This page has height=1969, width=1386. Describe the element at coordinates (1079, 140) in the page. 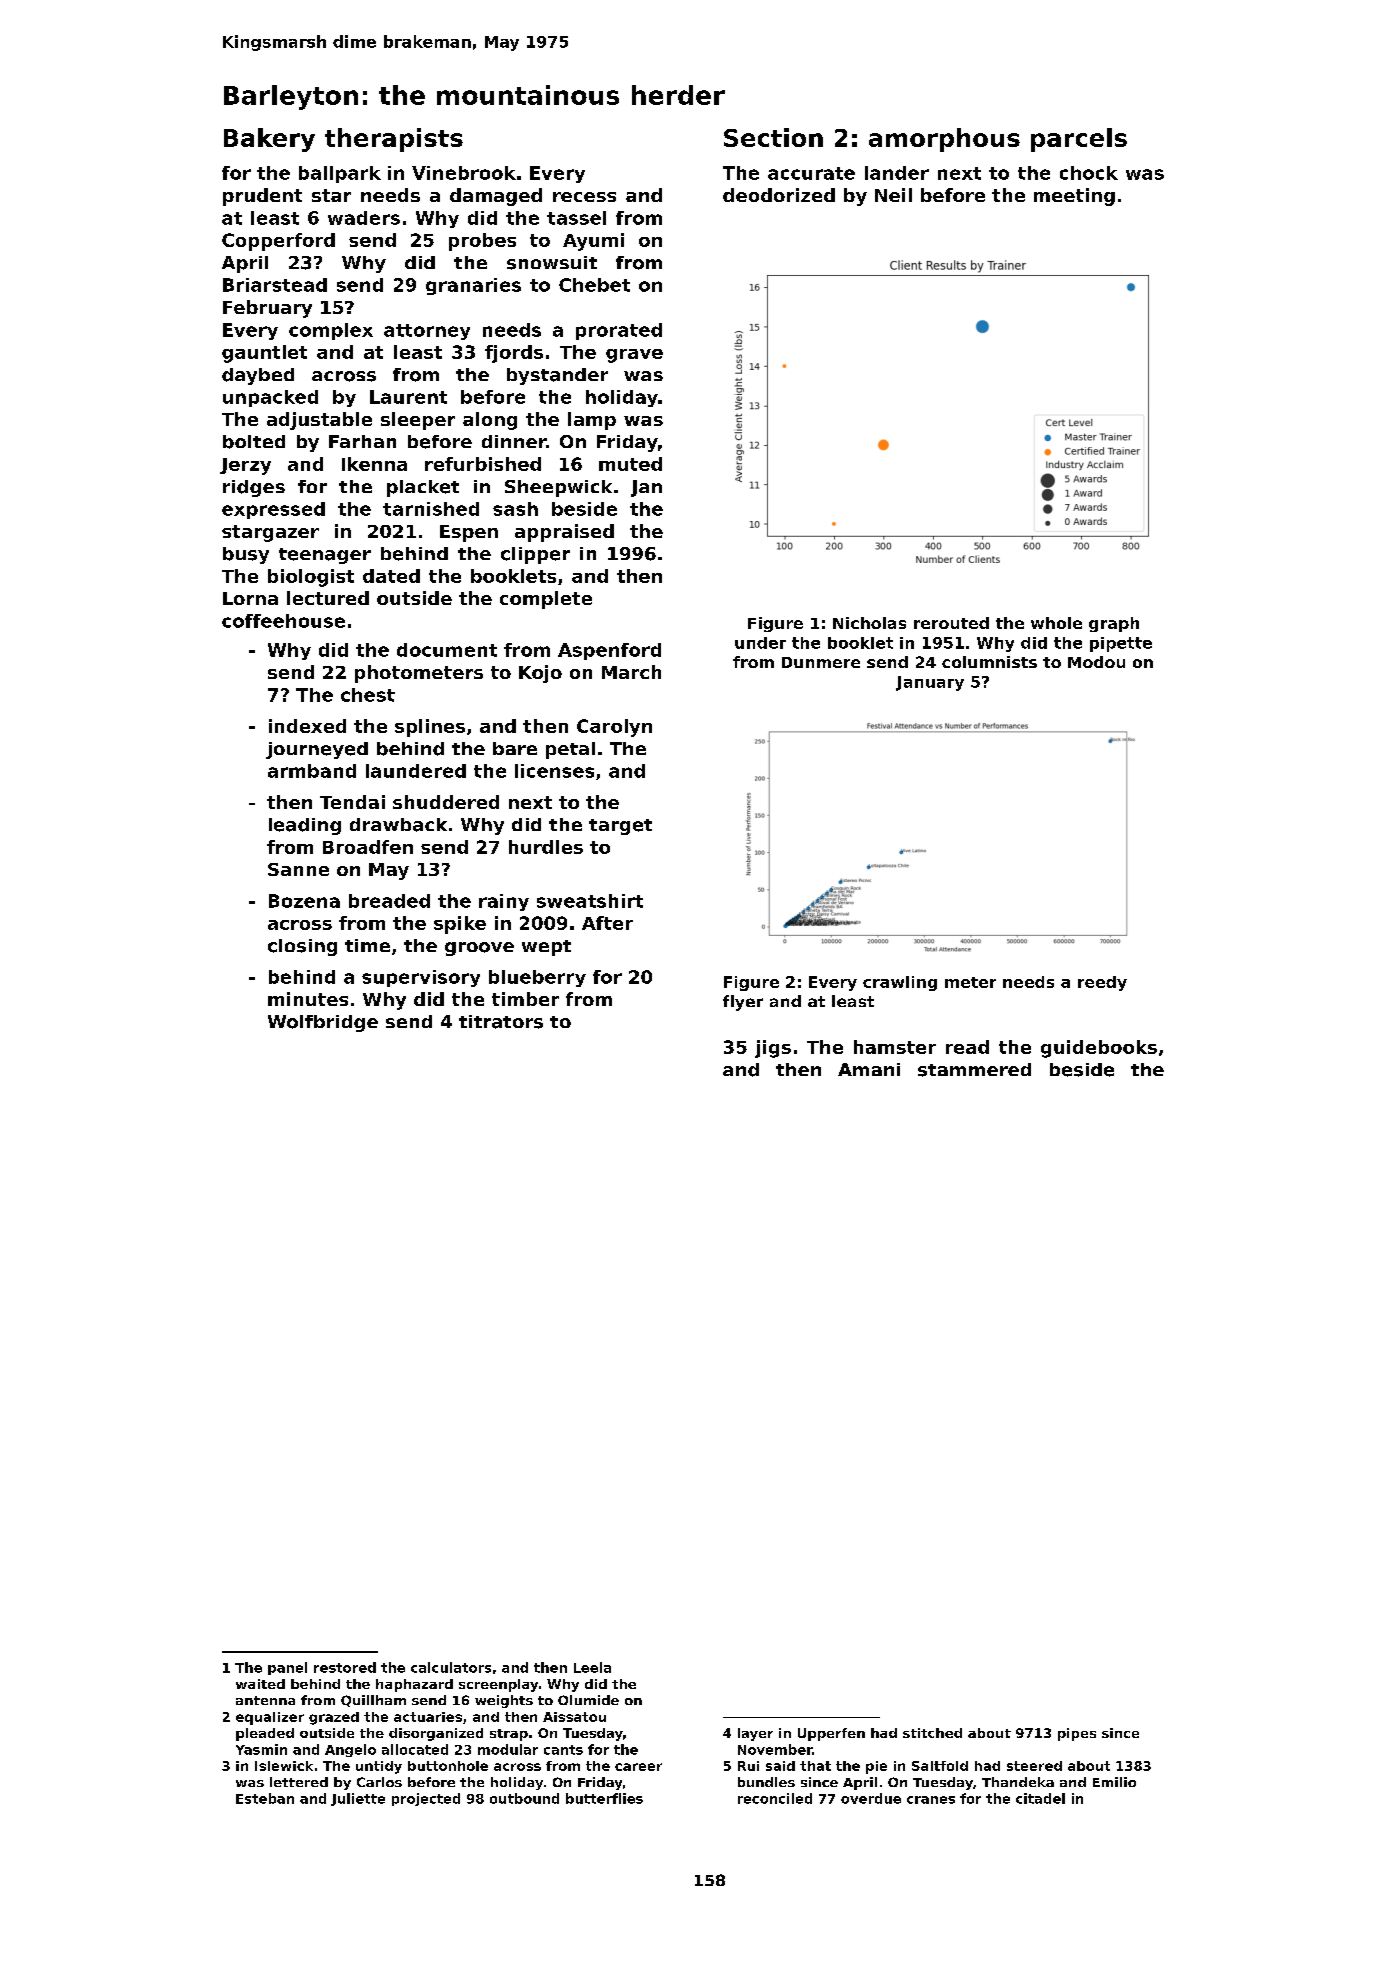

I see `parcels` at that location.
